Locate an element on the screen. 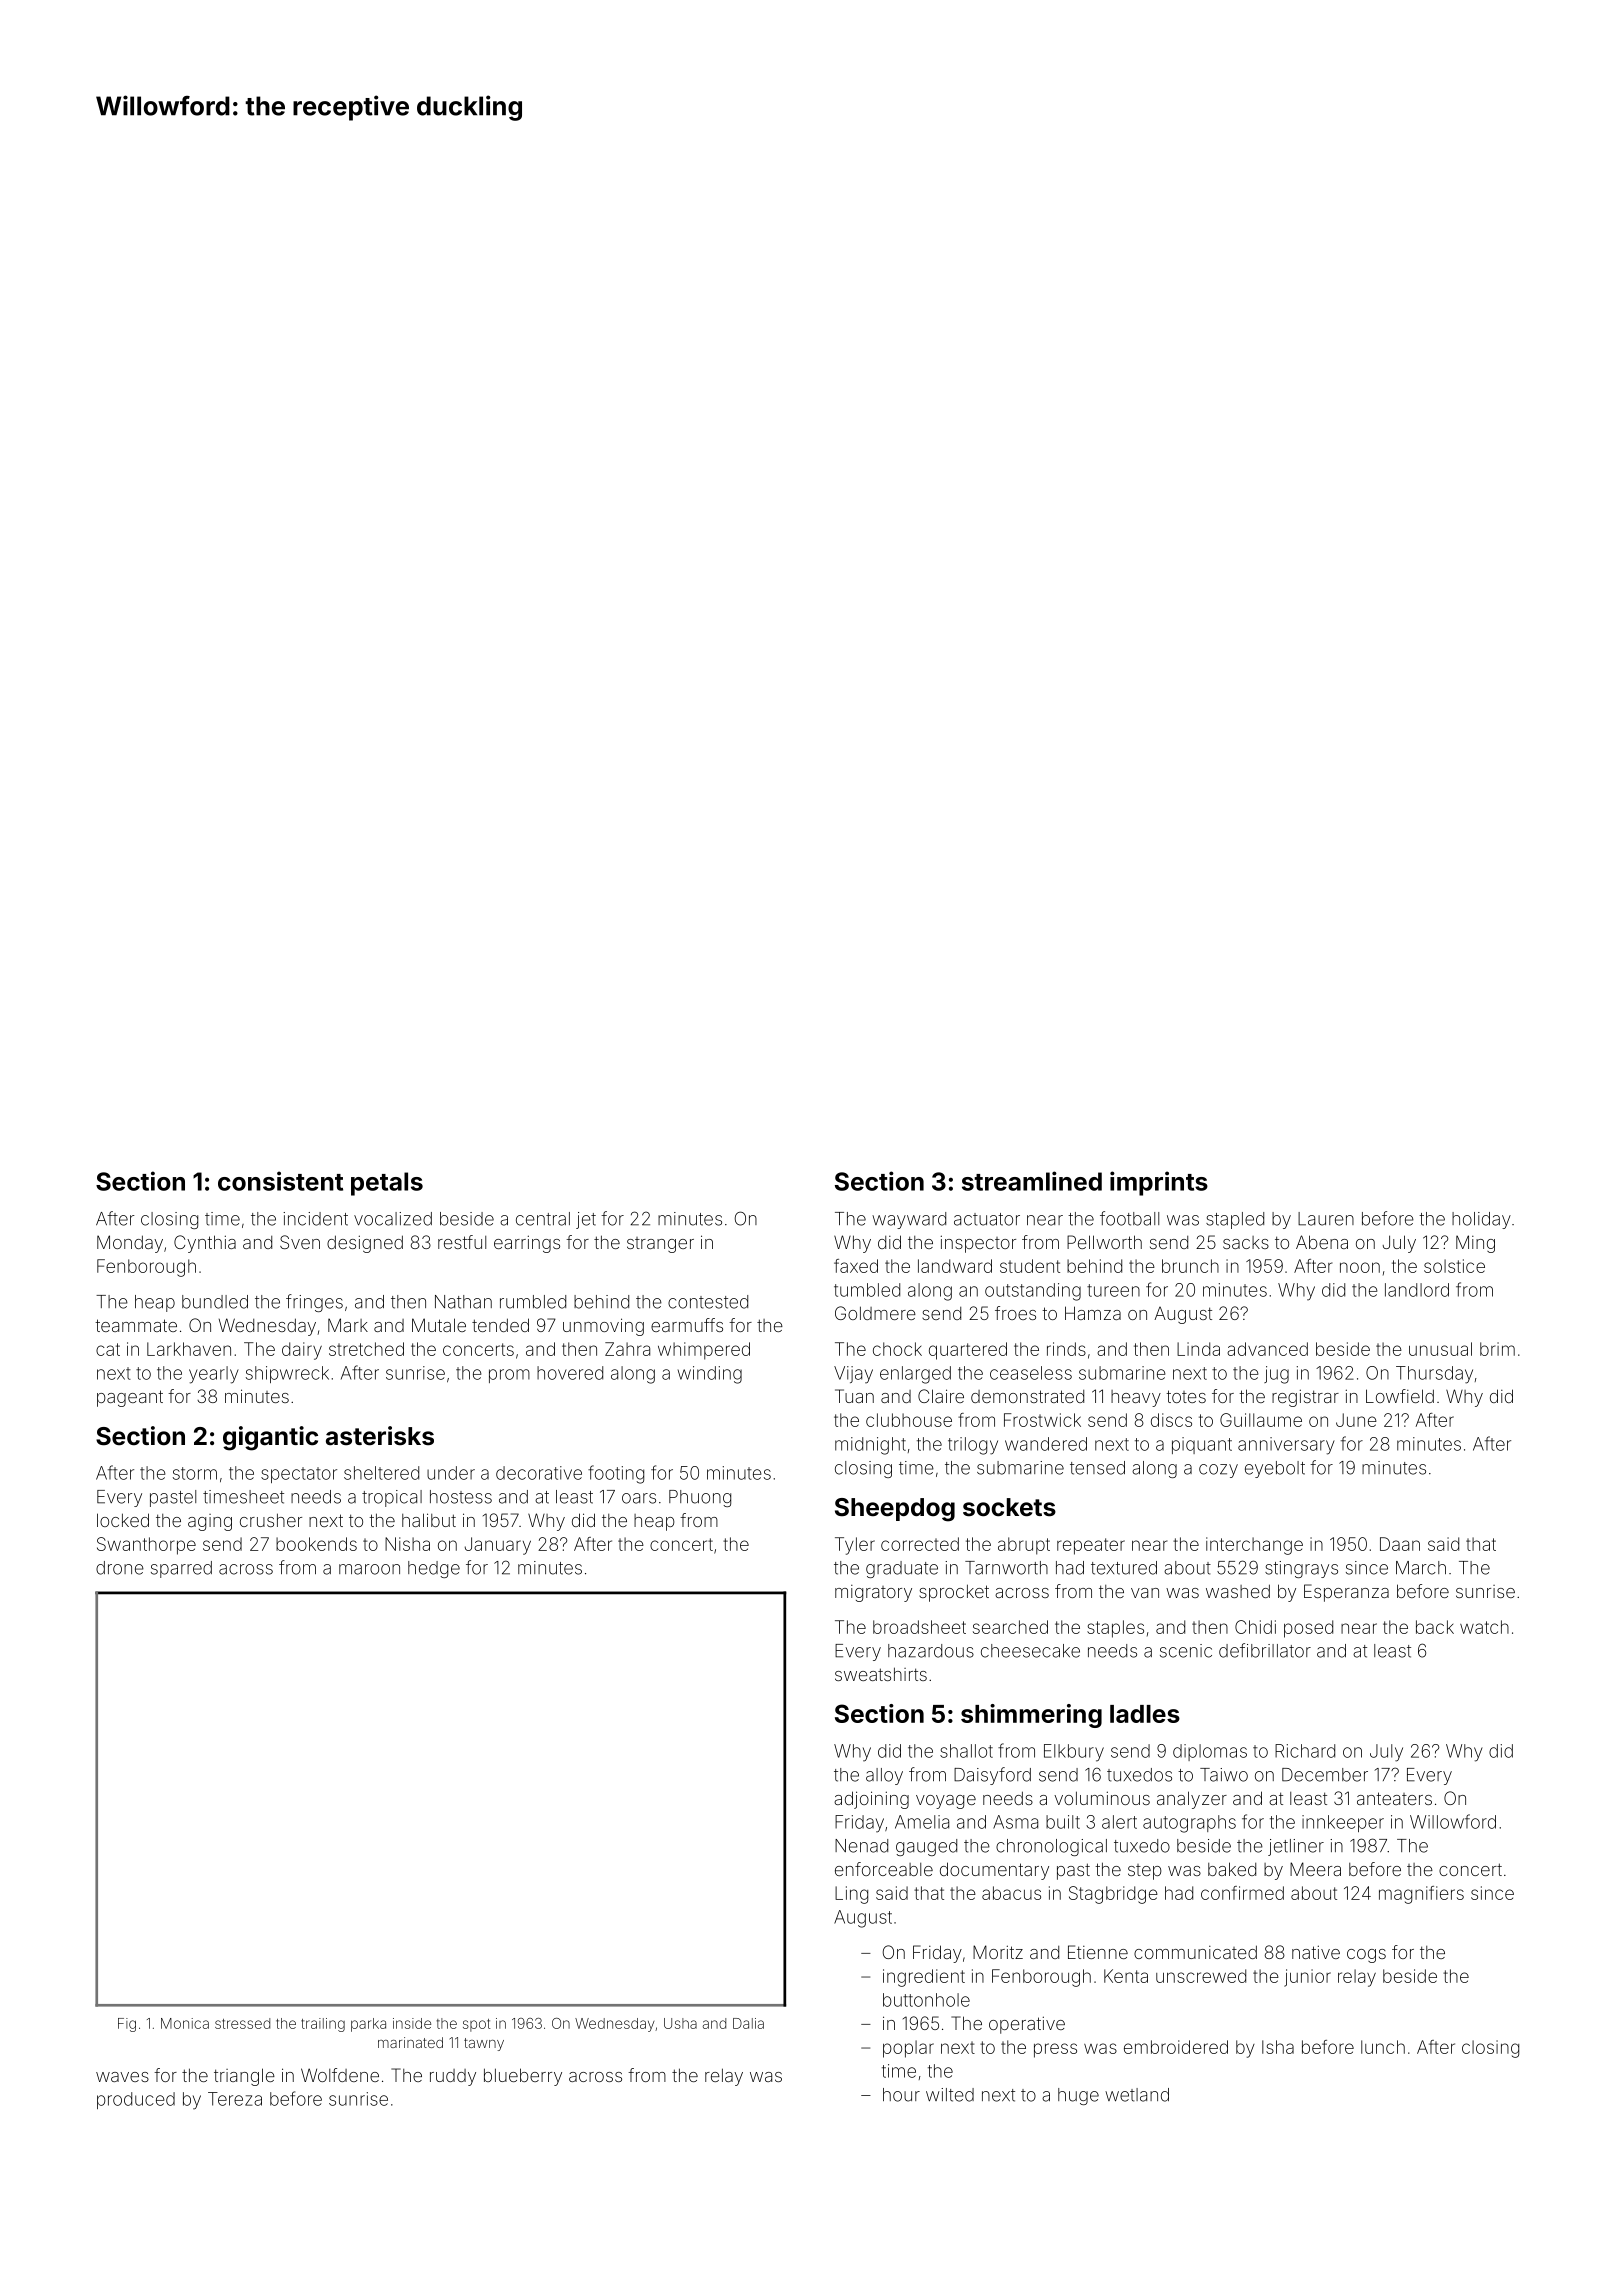 This screenshot has height=2292, width=1620. huge is located at coordinates (1078, 2096).
